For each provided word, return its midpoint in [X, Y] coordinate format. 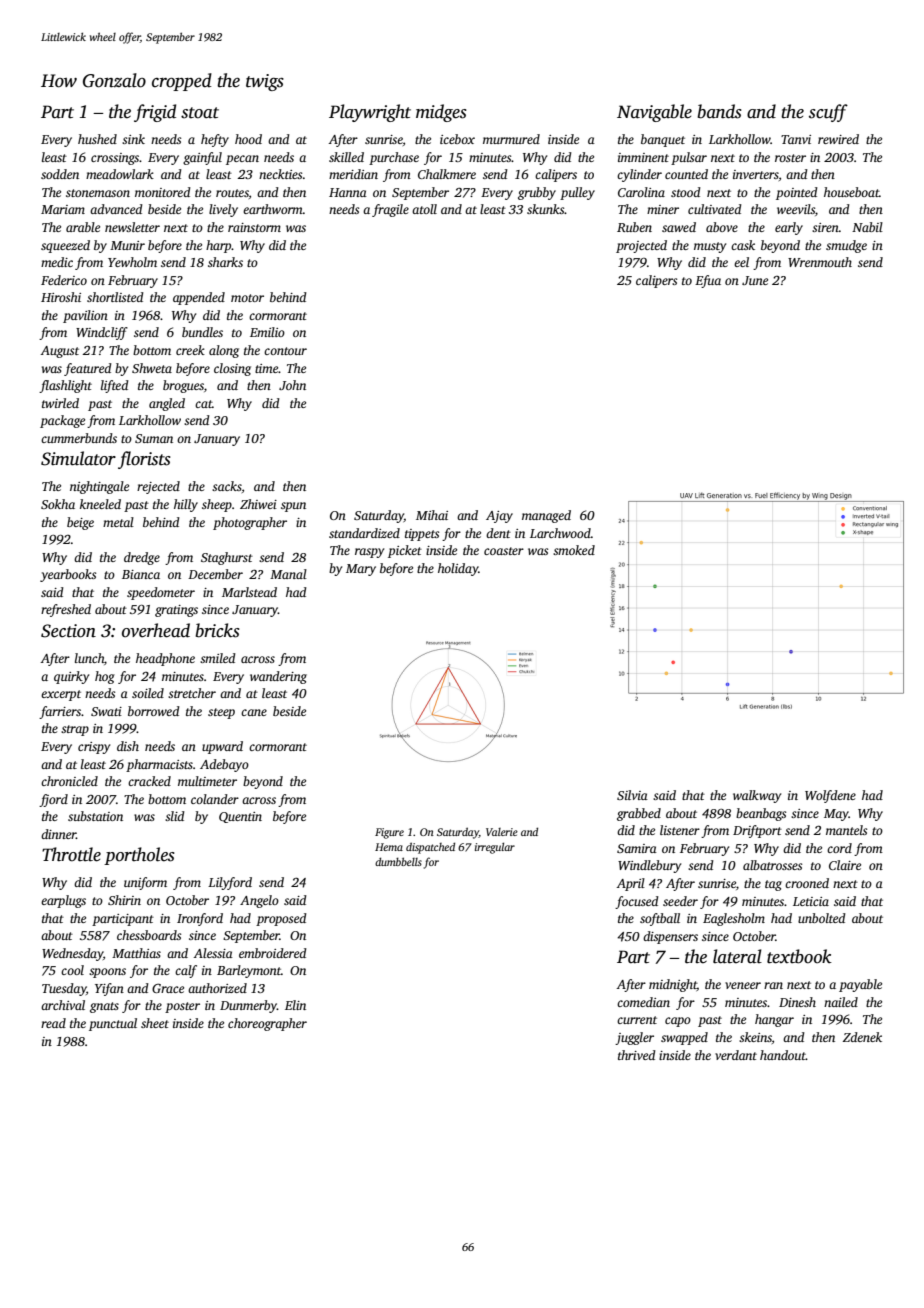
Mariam [63, 209]
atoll [424, 209]
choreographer [267, 1024]
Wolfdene [830, 796]
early [789, 228]
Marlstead [249, 592]
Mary [361, 570]
